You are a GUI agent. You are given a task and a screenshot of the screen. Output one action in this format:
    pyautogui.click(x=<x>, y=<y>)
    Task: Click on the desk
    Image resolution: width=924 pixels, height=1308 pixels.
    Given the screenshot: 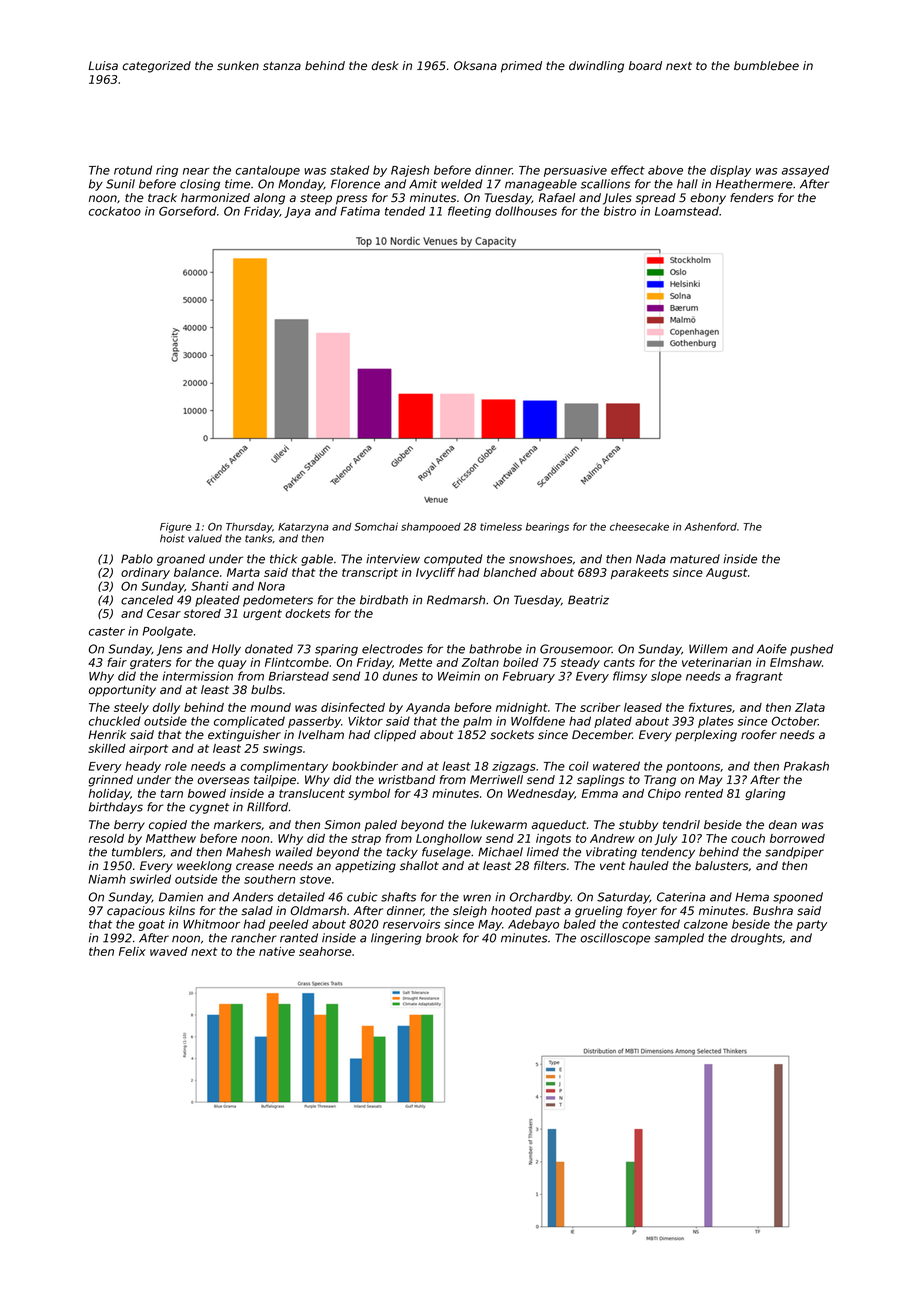 What is the action you would take?
    pyautogui.click(x=385, y=66)
